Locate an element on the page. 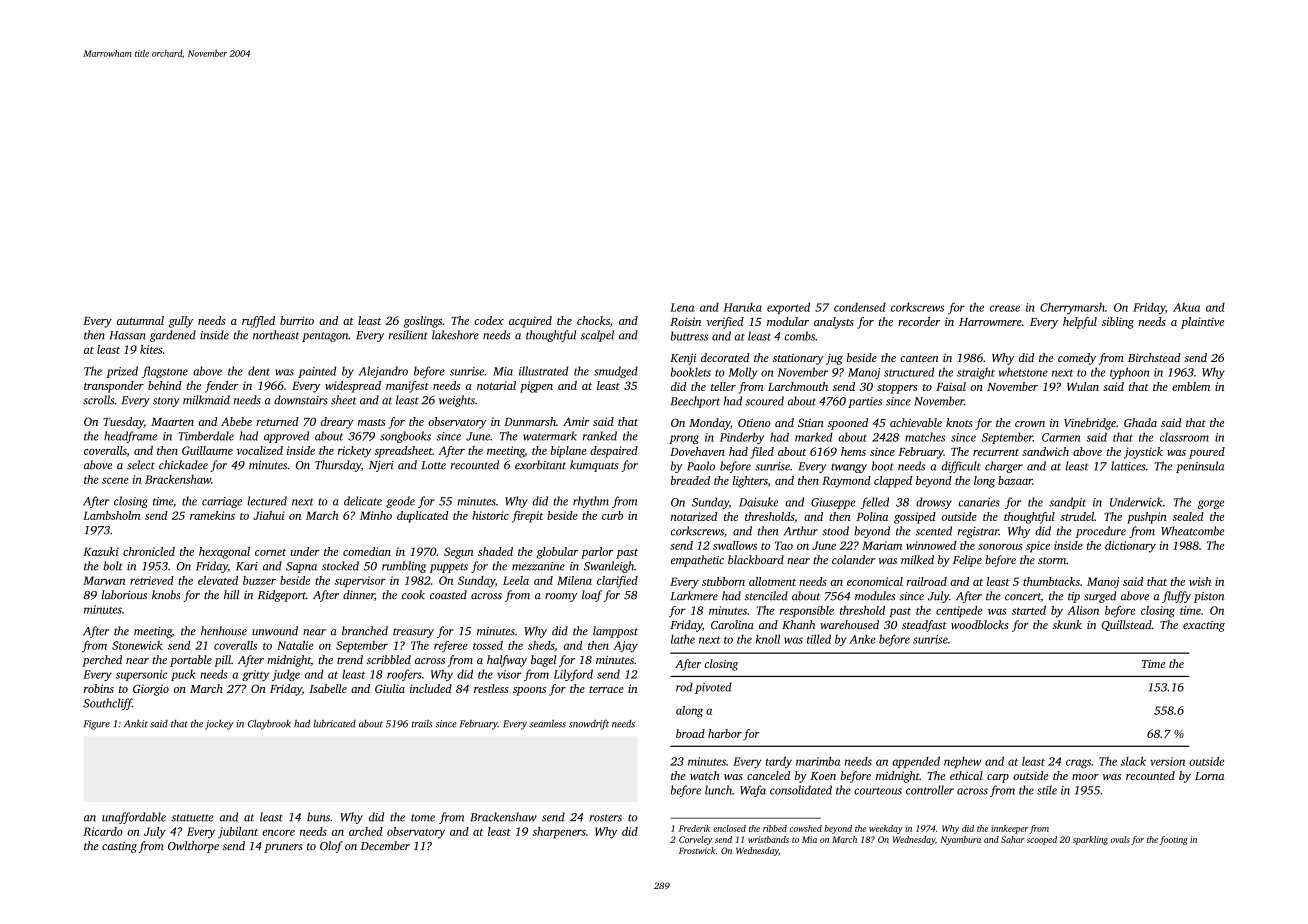  broad is located at coordinates (690, 733).
